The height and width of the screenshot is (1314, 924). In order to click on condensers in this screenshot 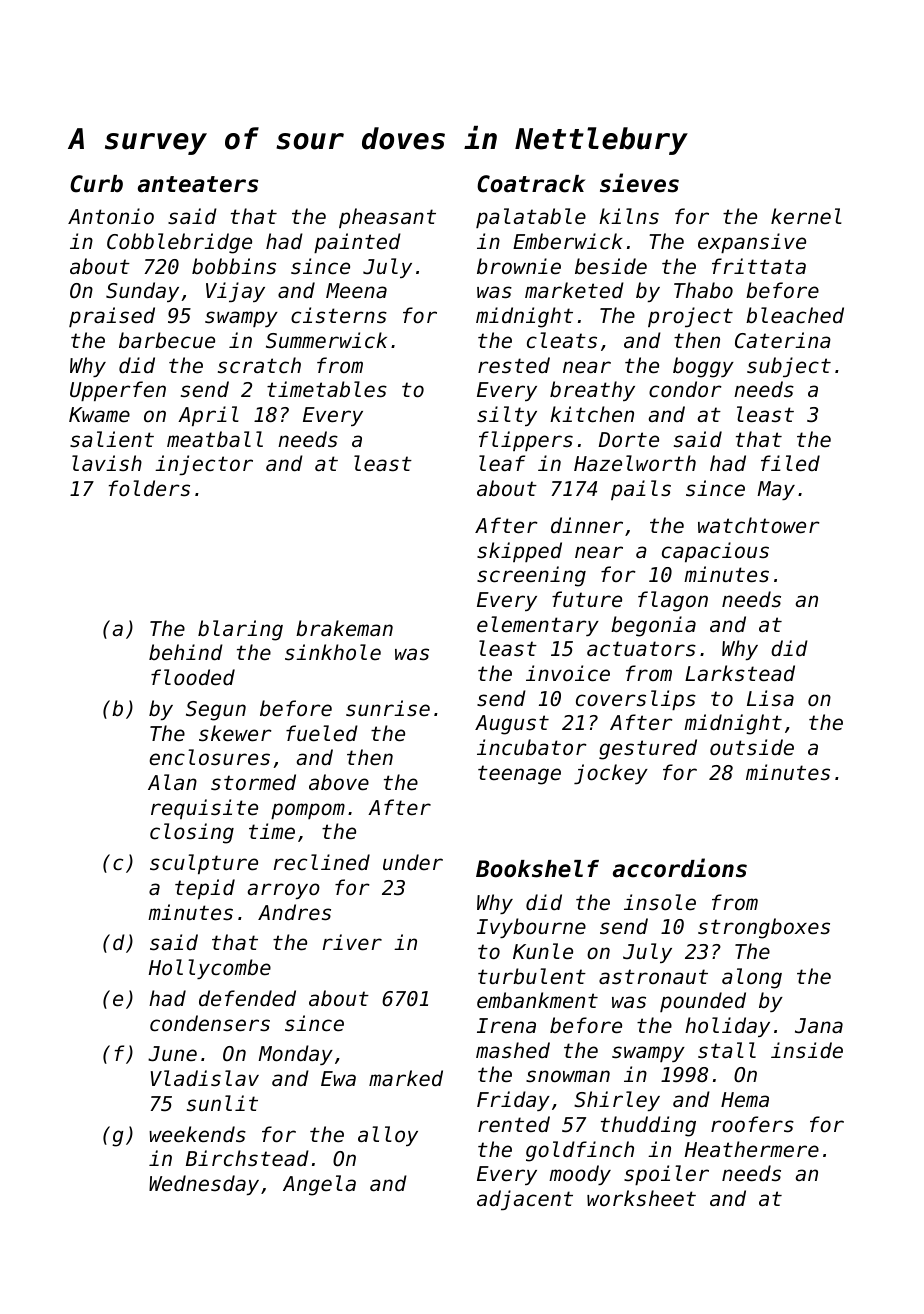, I will do `click(210, 1023)`.
